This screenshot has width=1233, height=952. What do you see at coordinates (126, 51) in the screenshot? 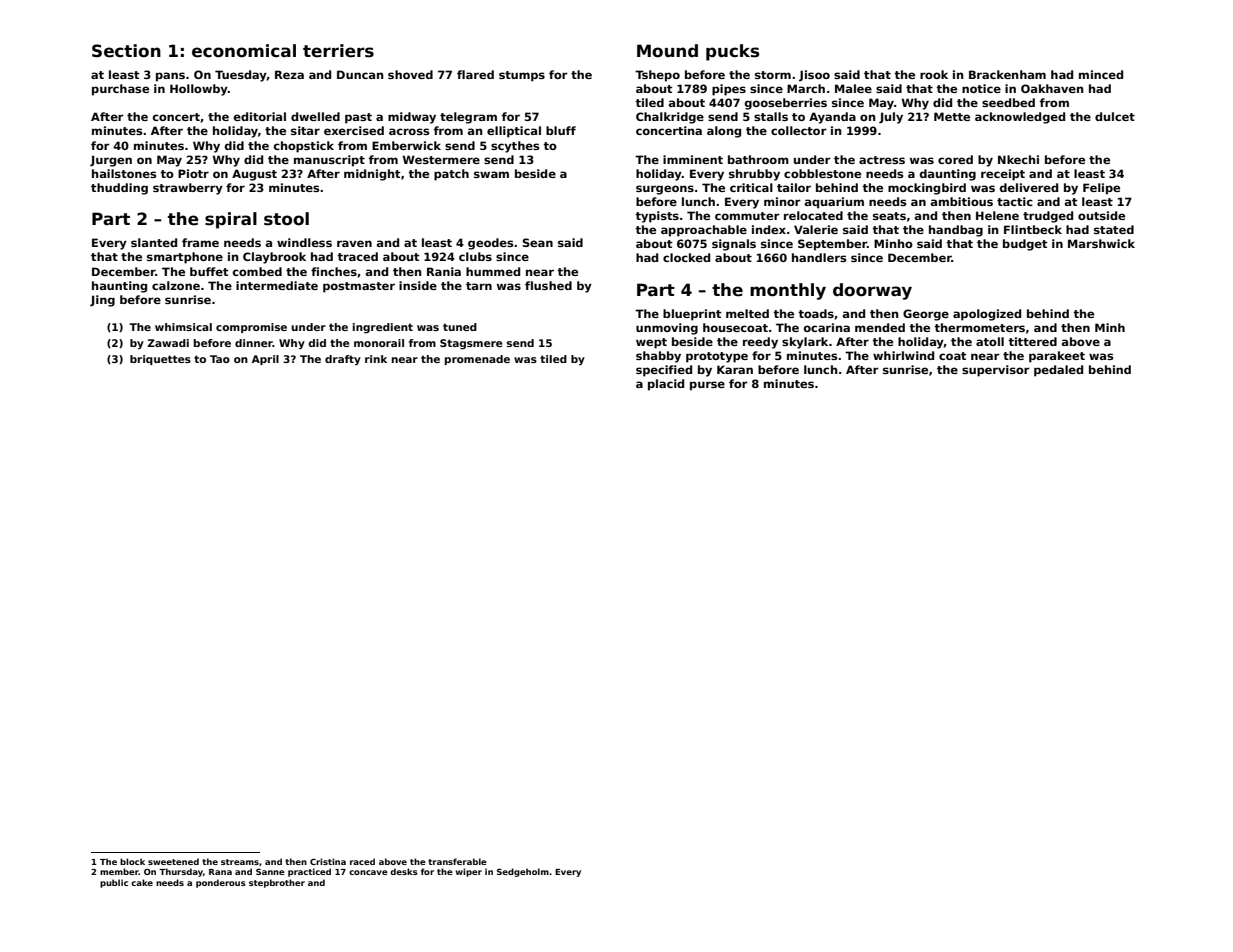
I see `Section` at bounding box center [126, 51].
